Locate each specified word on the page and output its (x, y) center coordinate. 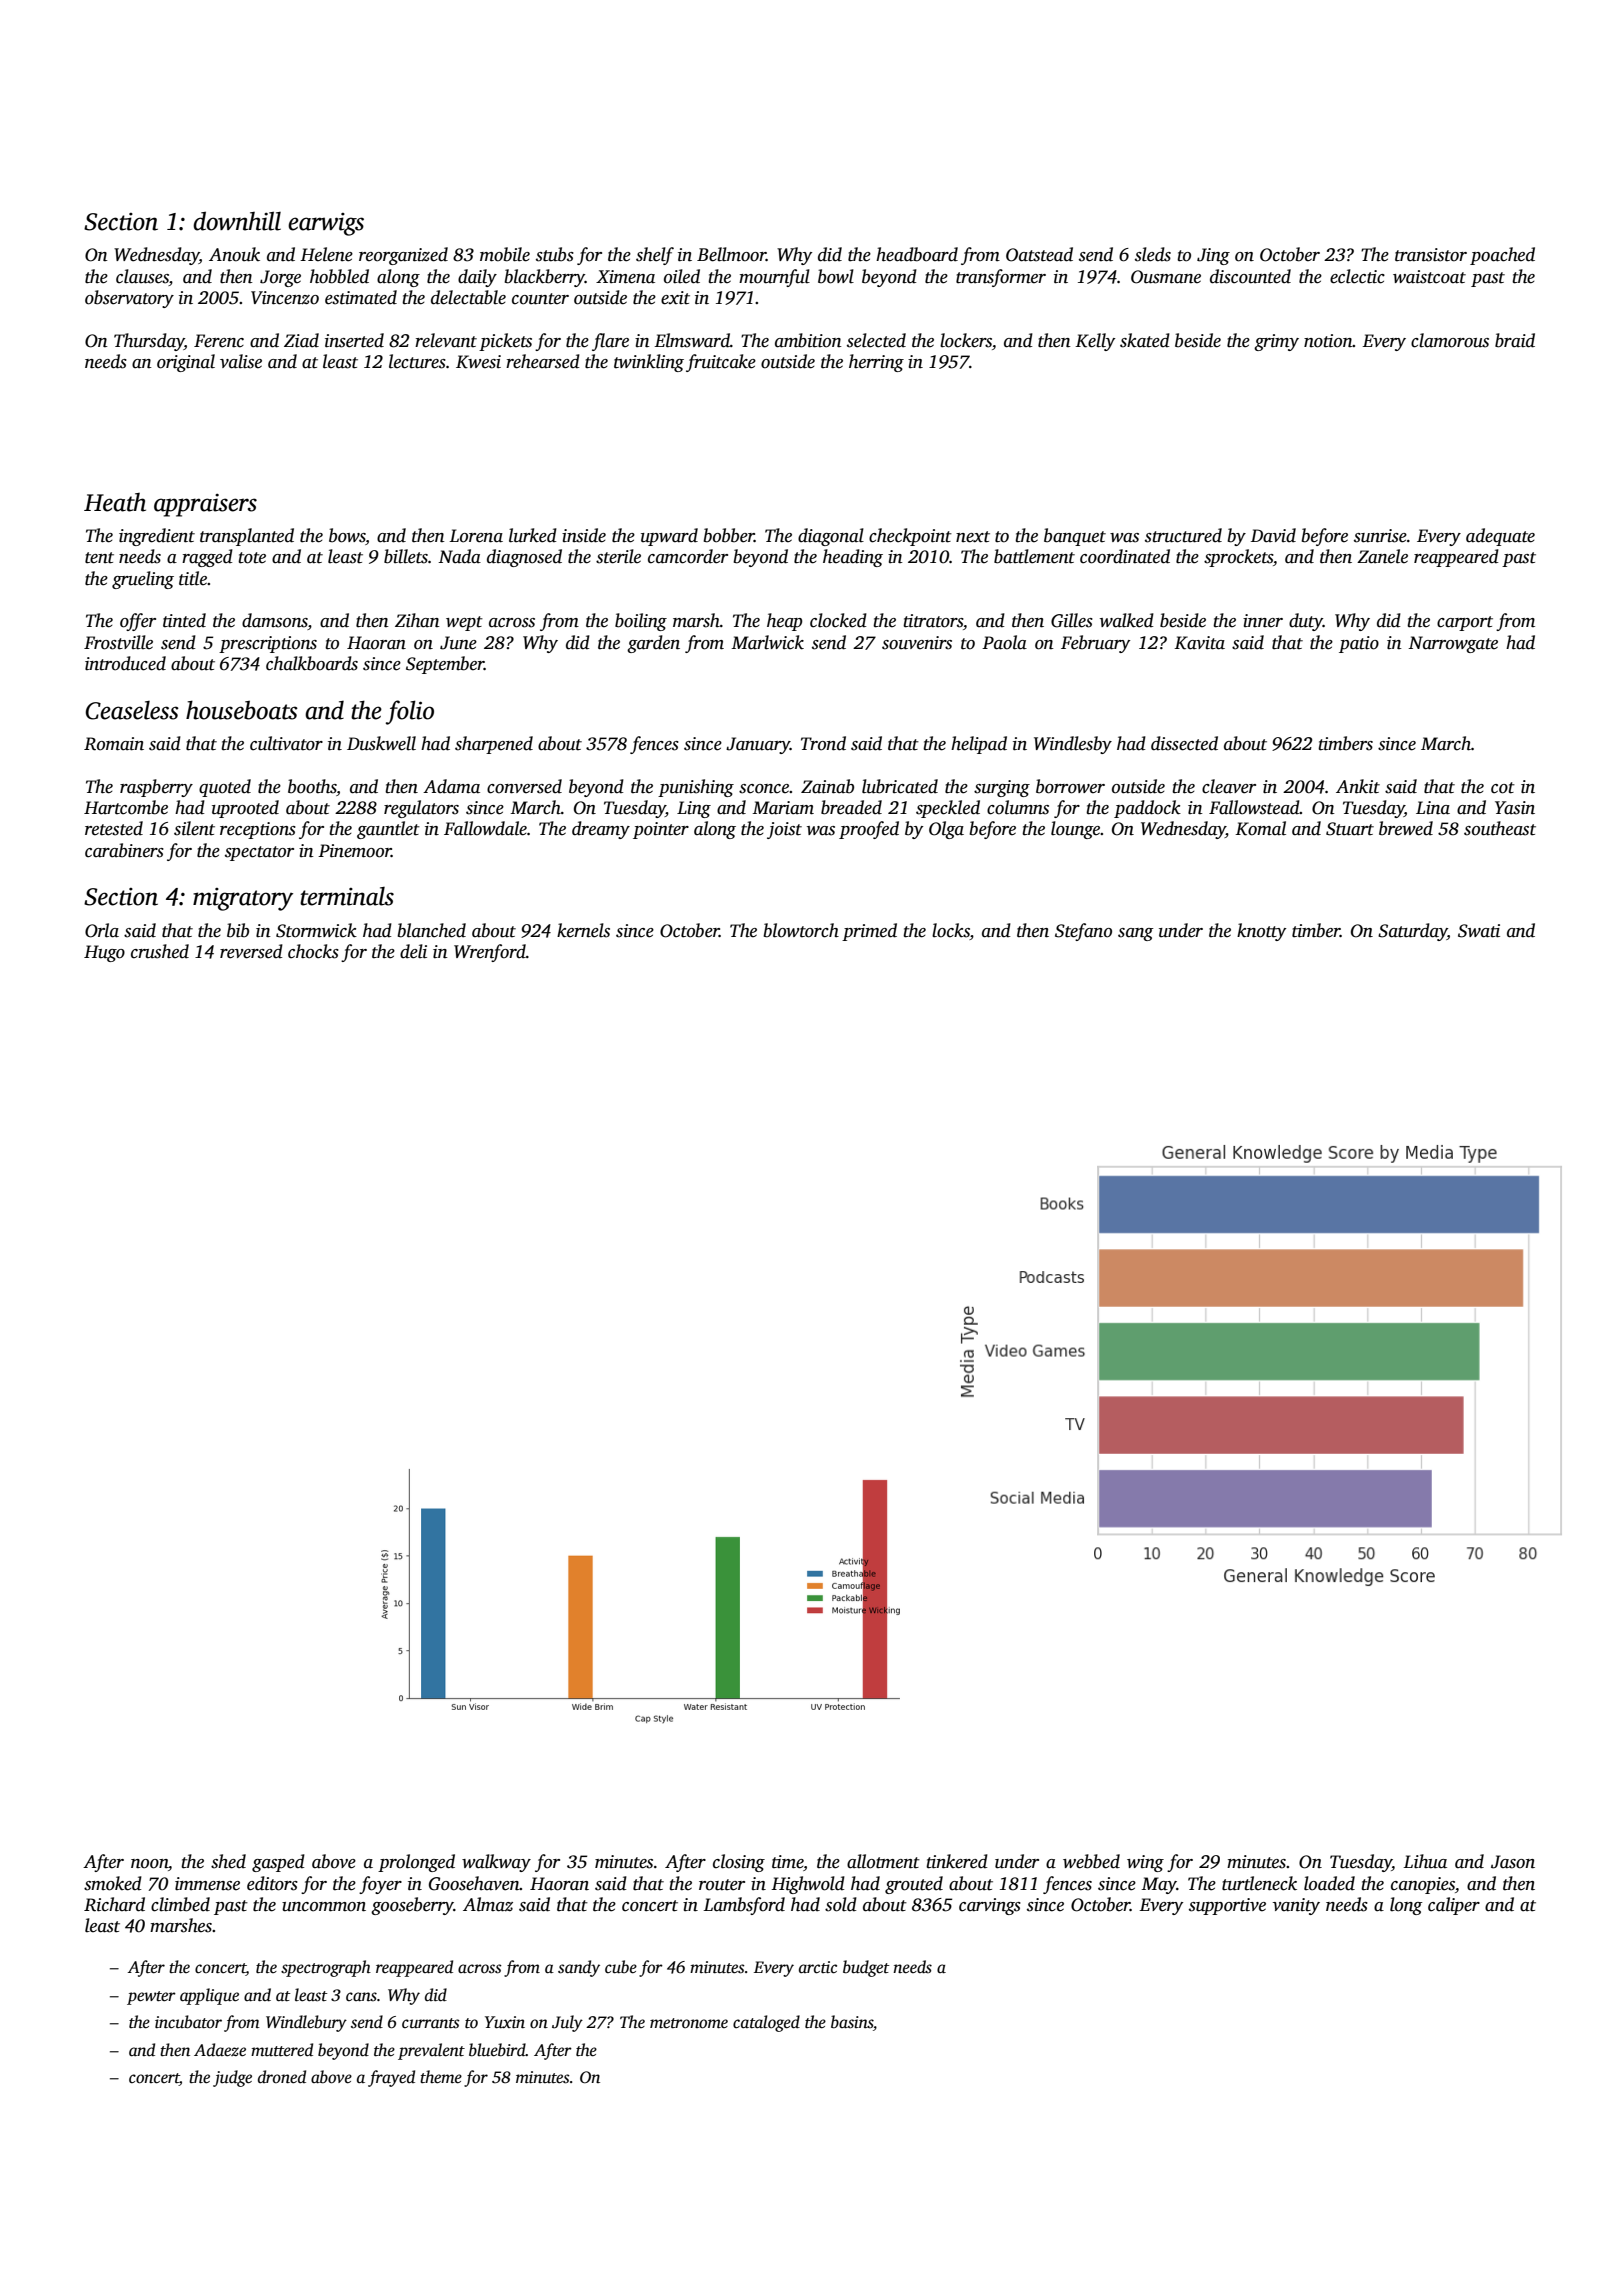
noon (149, 1864)
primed (869, 932)
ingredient (157, 537)
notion (1328, 341)
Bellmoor (731, 254)
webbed (1091, 1861)
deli (413, 951)
